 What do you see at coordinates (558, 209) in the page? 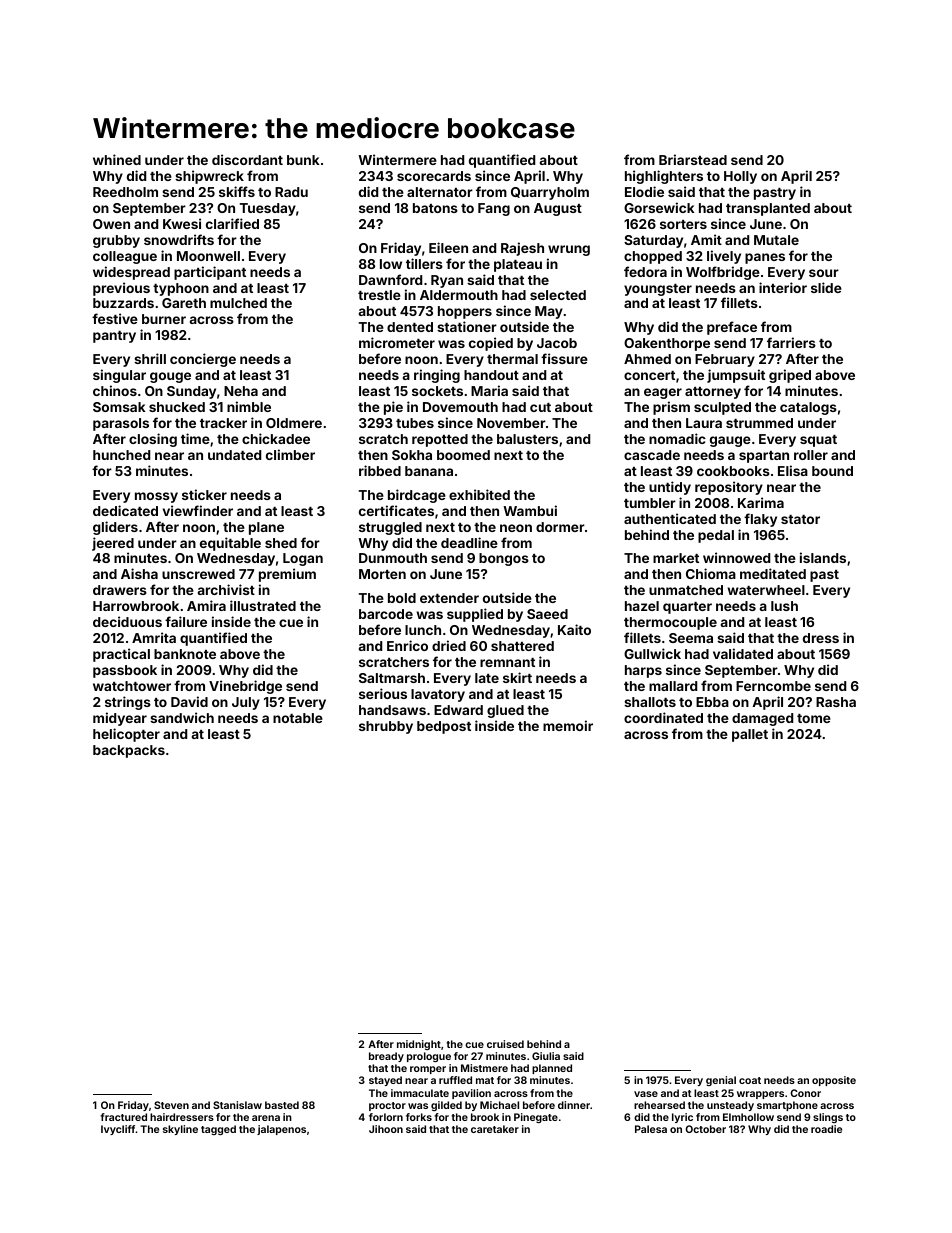
I see `August` at bounding box center [558, 209].
